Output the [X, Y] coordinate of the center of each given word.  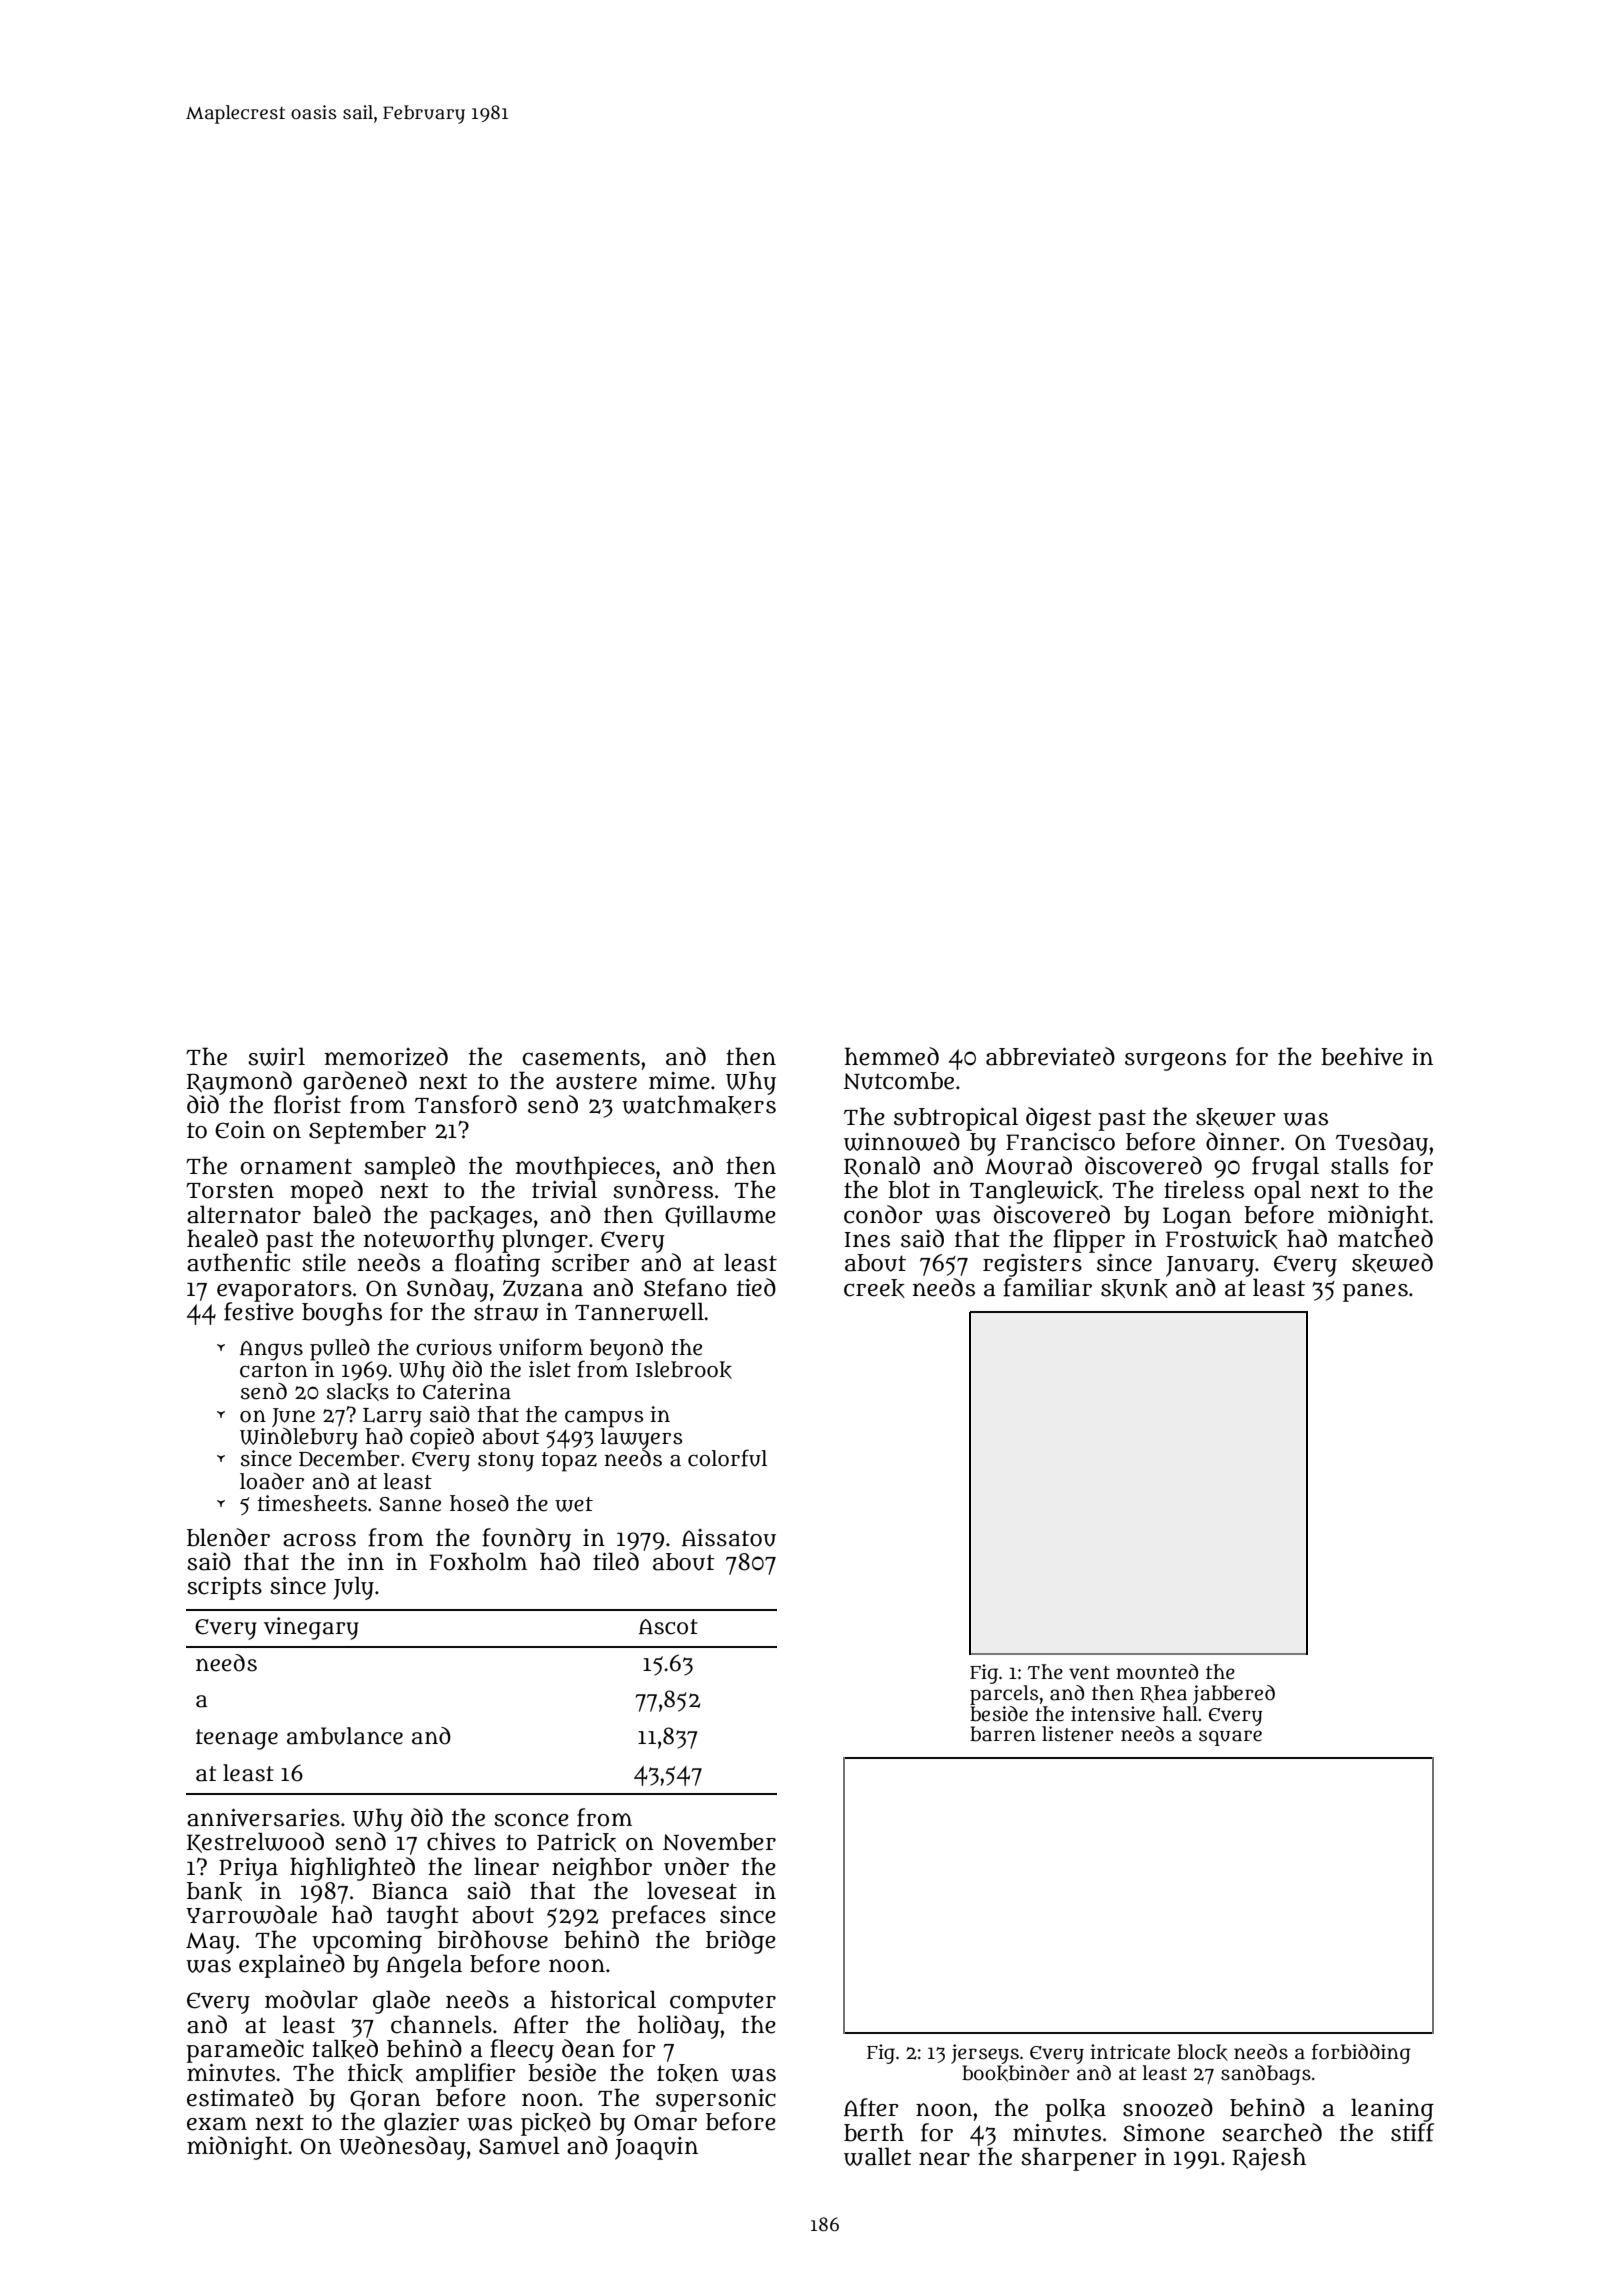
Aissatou [729, 1538]
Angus [271, 1351]
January [1210, 1266]
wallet [878, 2156]
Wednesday [402, 2148]
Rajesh [1269, 2159]
